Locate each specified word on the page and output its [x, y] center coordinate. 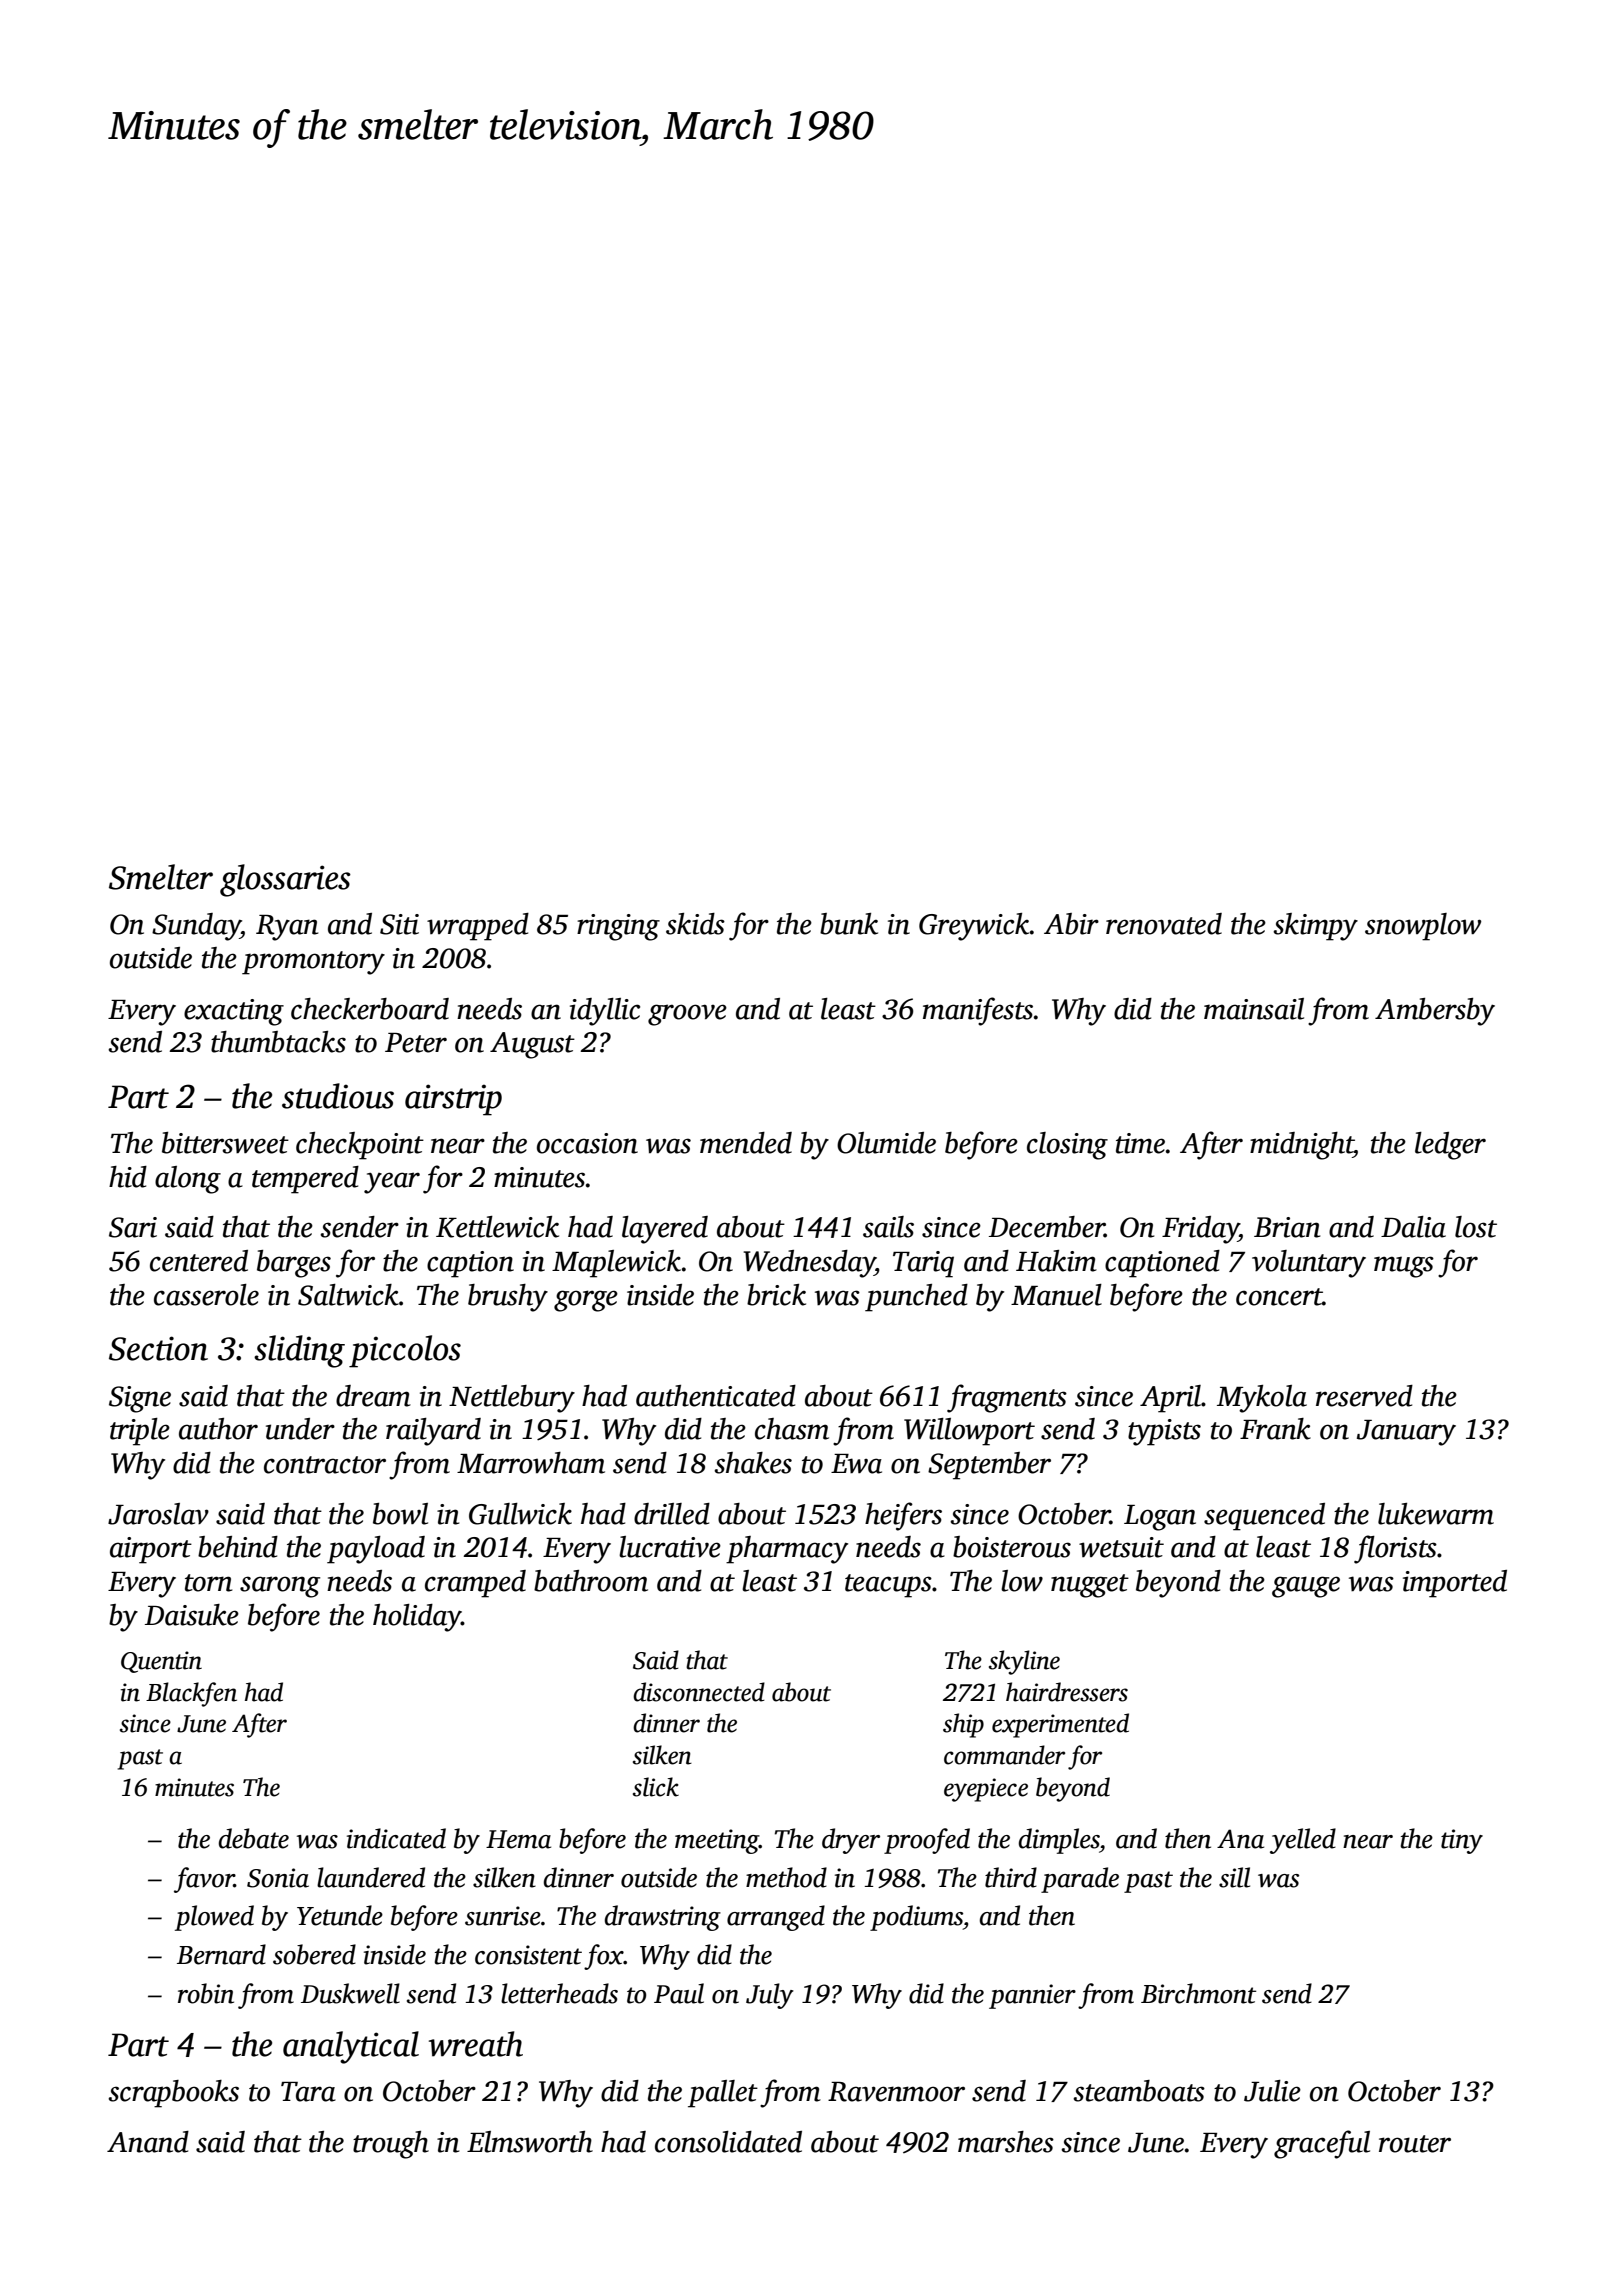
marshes [1006, 2142]
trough [391, 2145]
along [188, 1180]
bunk [849, 924]
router [1415, 2144]
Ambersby [1435, 1012]
